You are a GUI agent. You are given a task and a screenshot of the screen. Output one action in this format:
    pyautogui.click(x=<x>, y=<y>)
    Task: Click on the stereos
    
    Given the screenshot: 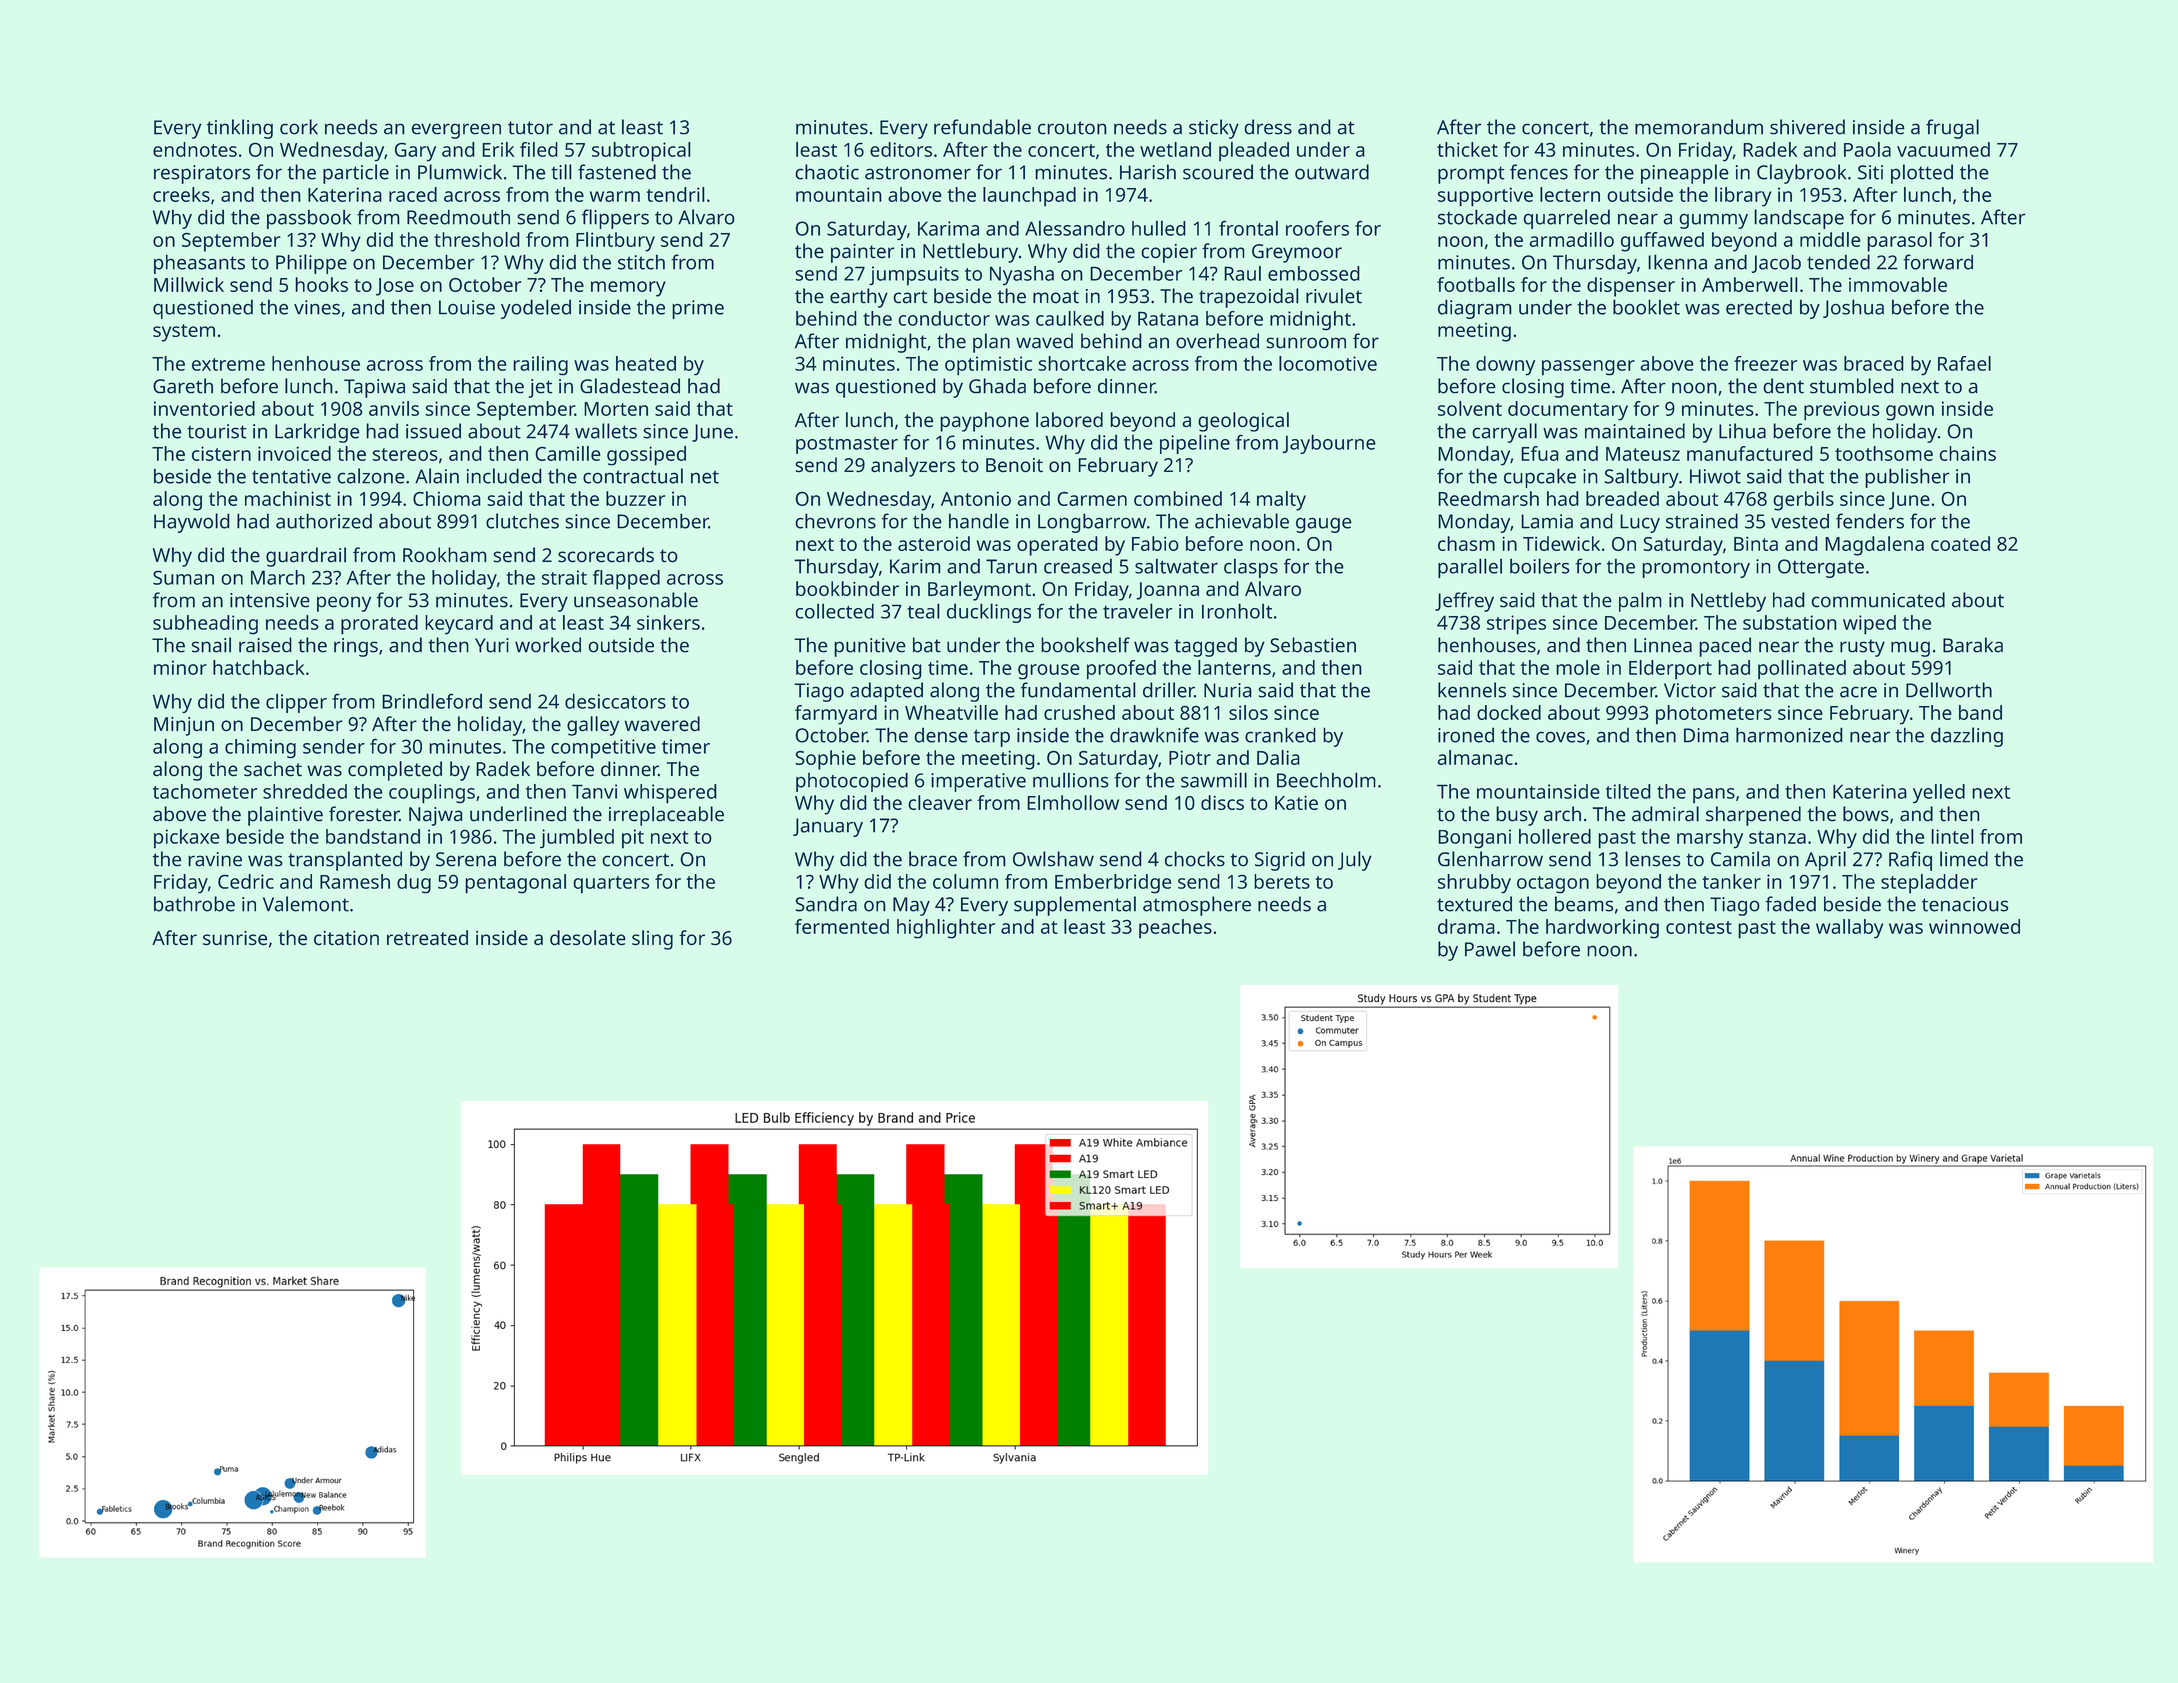 What is the action you would take?
    pyautogui.click(x=405, y=454)
